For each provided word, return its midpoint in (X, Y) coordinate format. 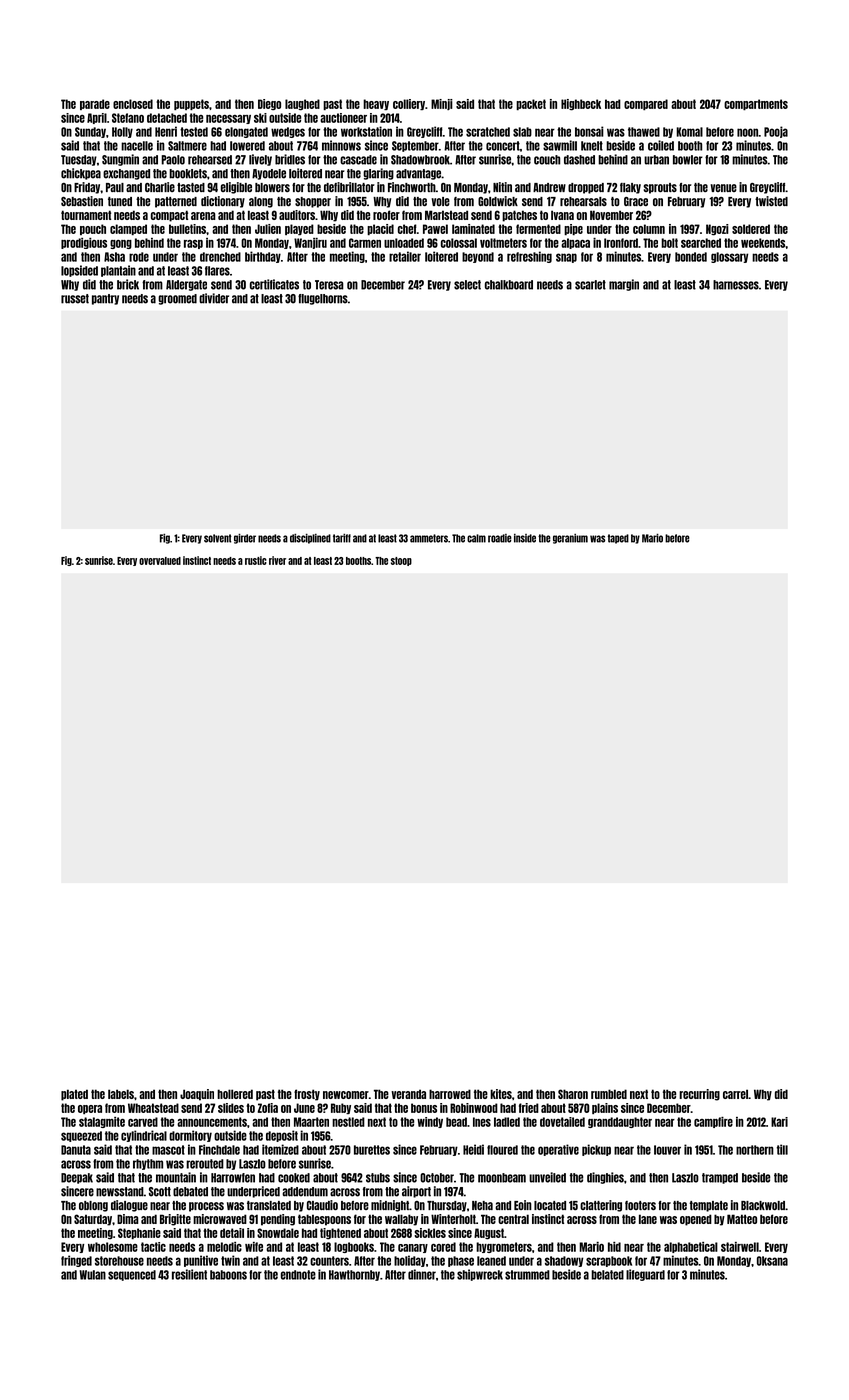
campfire (713, 1122)
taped (618, 539)
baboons (228, 1275)
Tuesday (79, 160)
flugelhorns (323, 299)
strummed (527, 1275)
